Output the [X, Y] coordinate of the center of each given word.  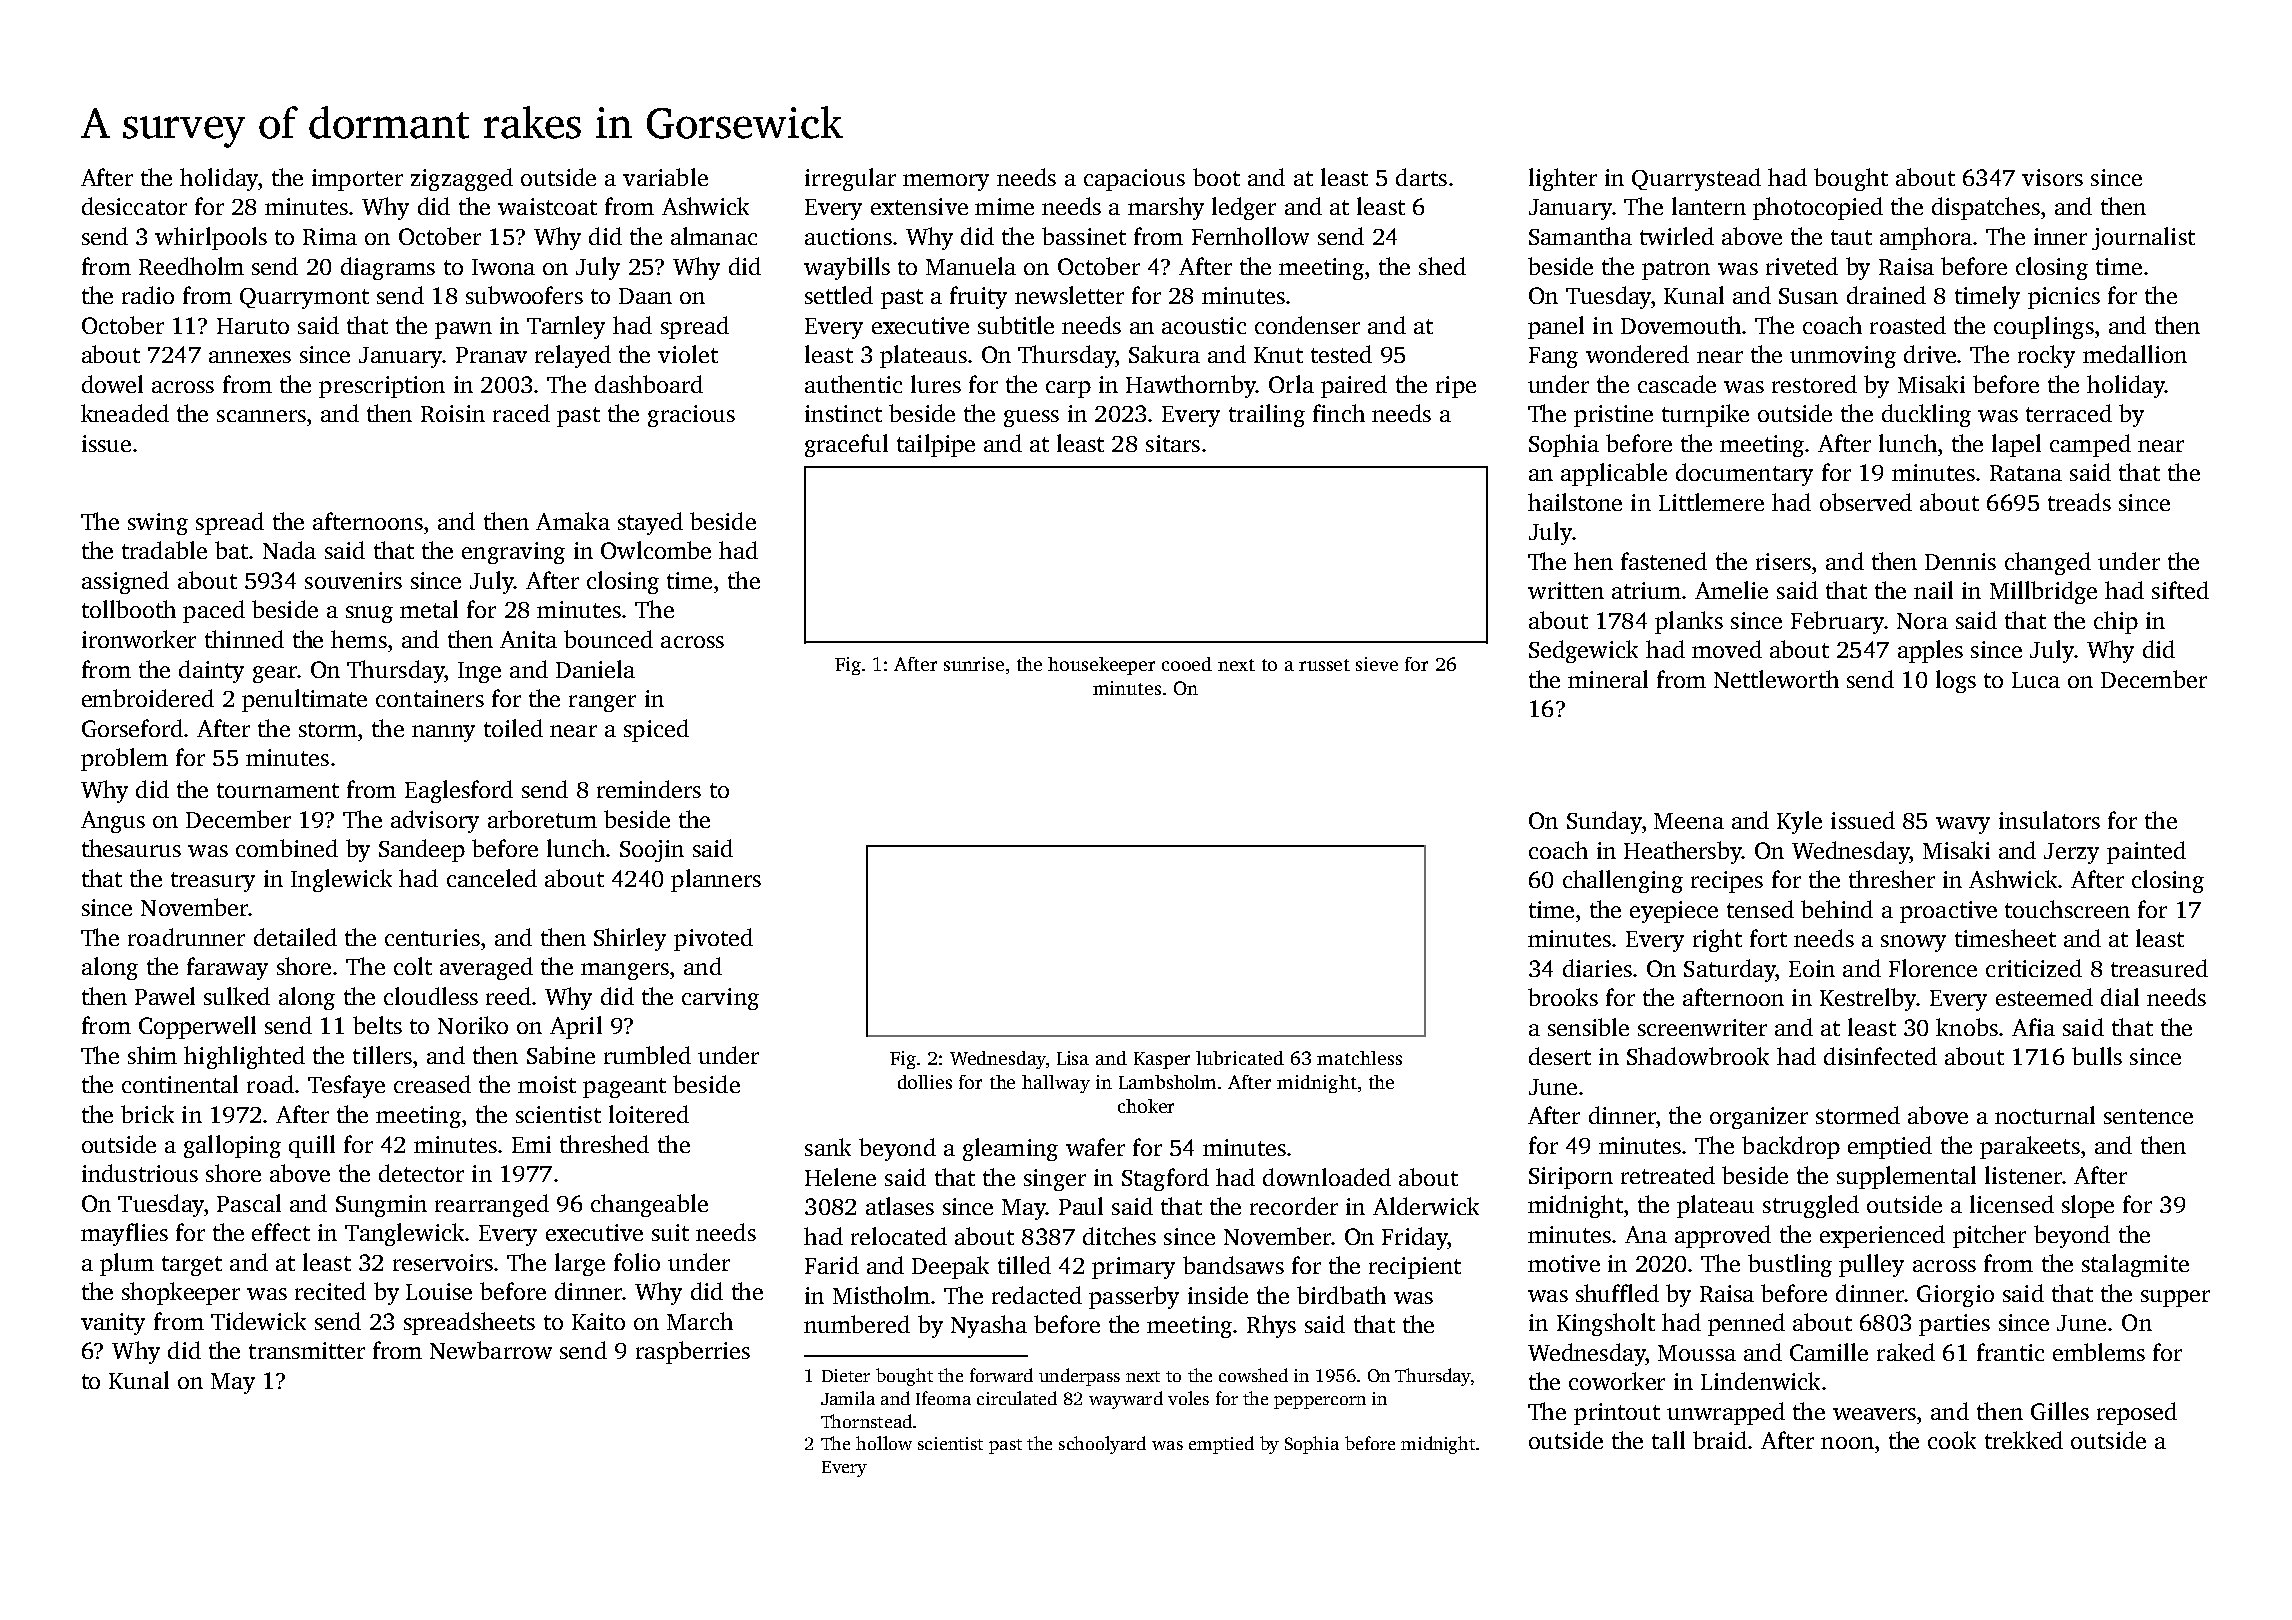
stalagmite [2135, 1265]
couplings [2044, 327]
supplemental [1906, 1177]
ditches [1119, 1236]
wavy [1963, 825]
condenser [1307, 325]
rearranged [492, 1205]
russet [1324, 665]
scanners [261, 416]
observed [1866, 502]
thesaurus [131, 848]
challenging [1623, 881]
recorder [1294, 1206]
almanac [714, 236]
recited [330, 1291]
